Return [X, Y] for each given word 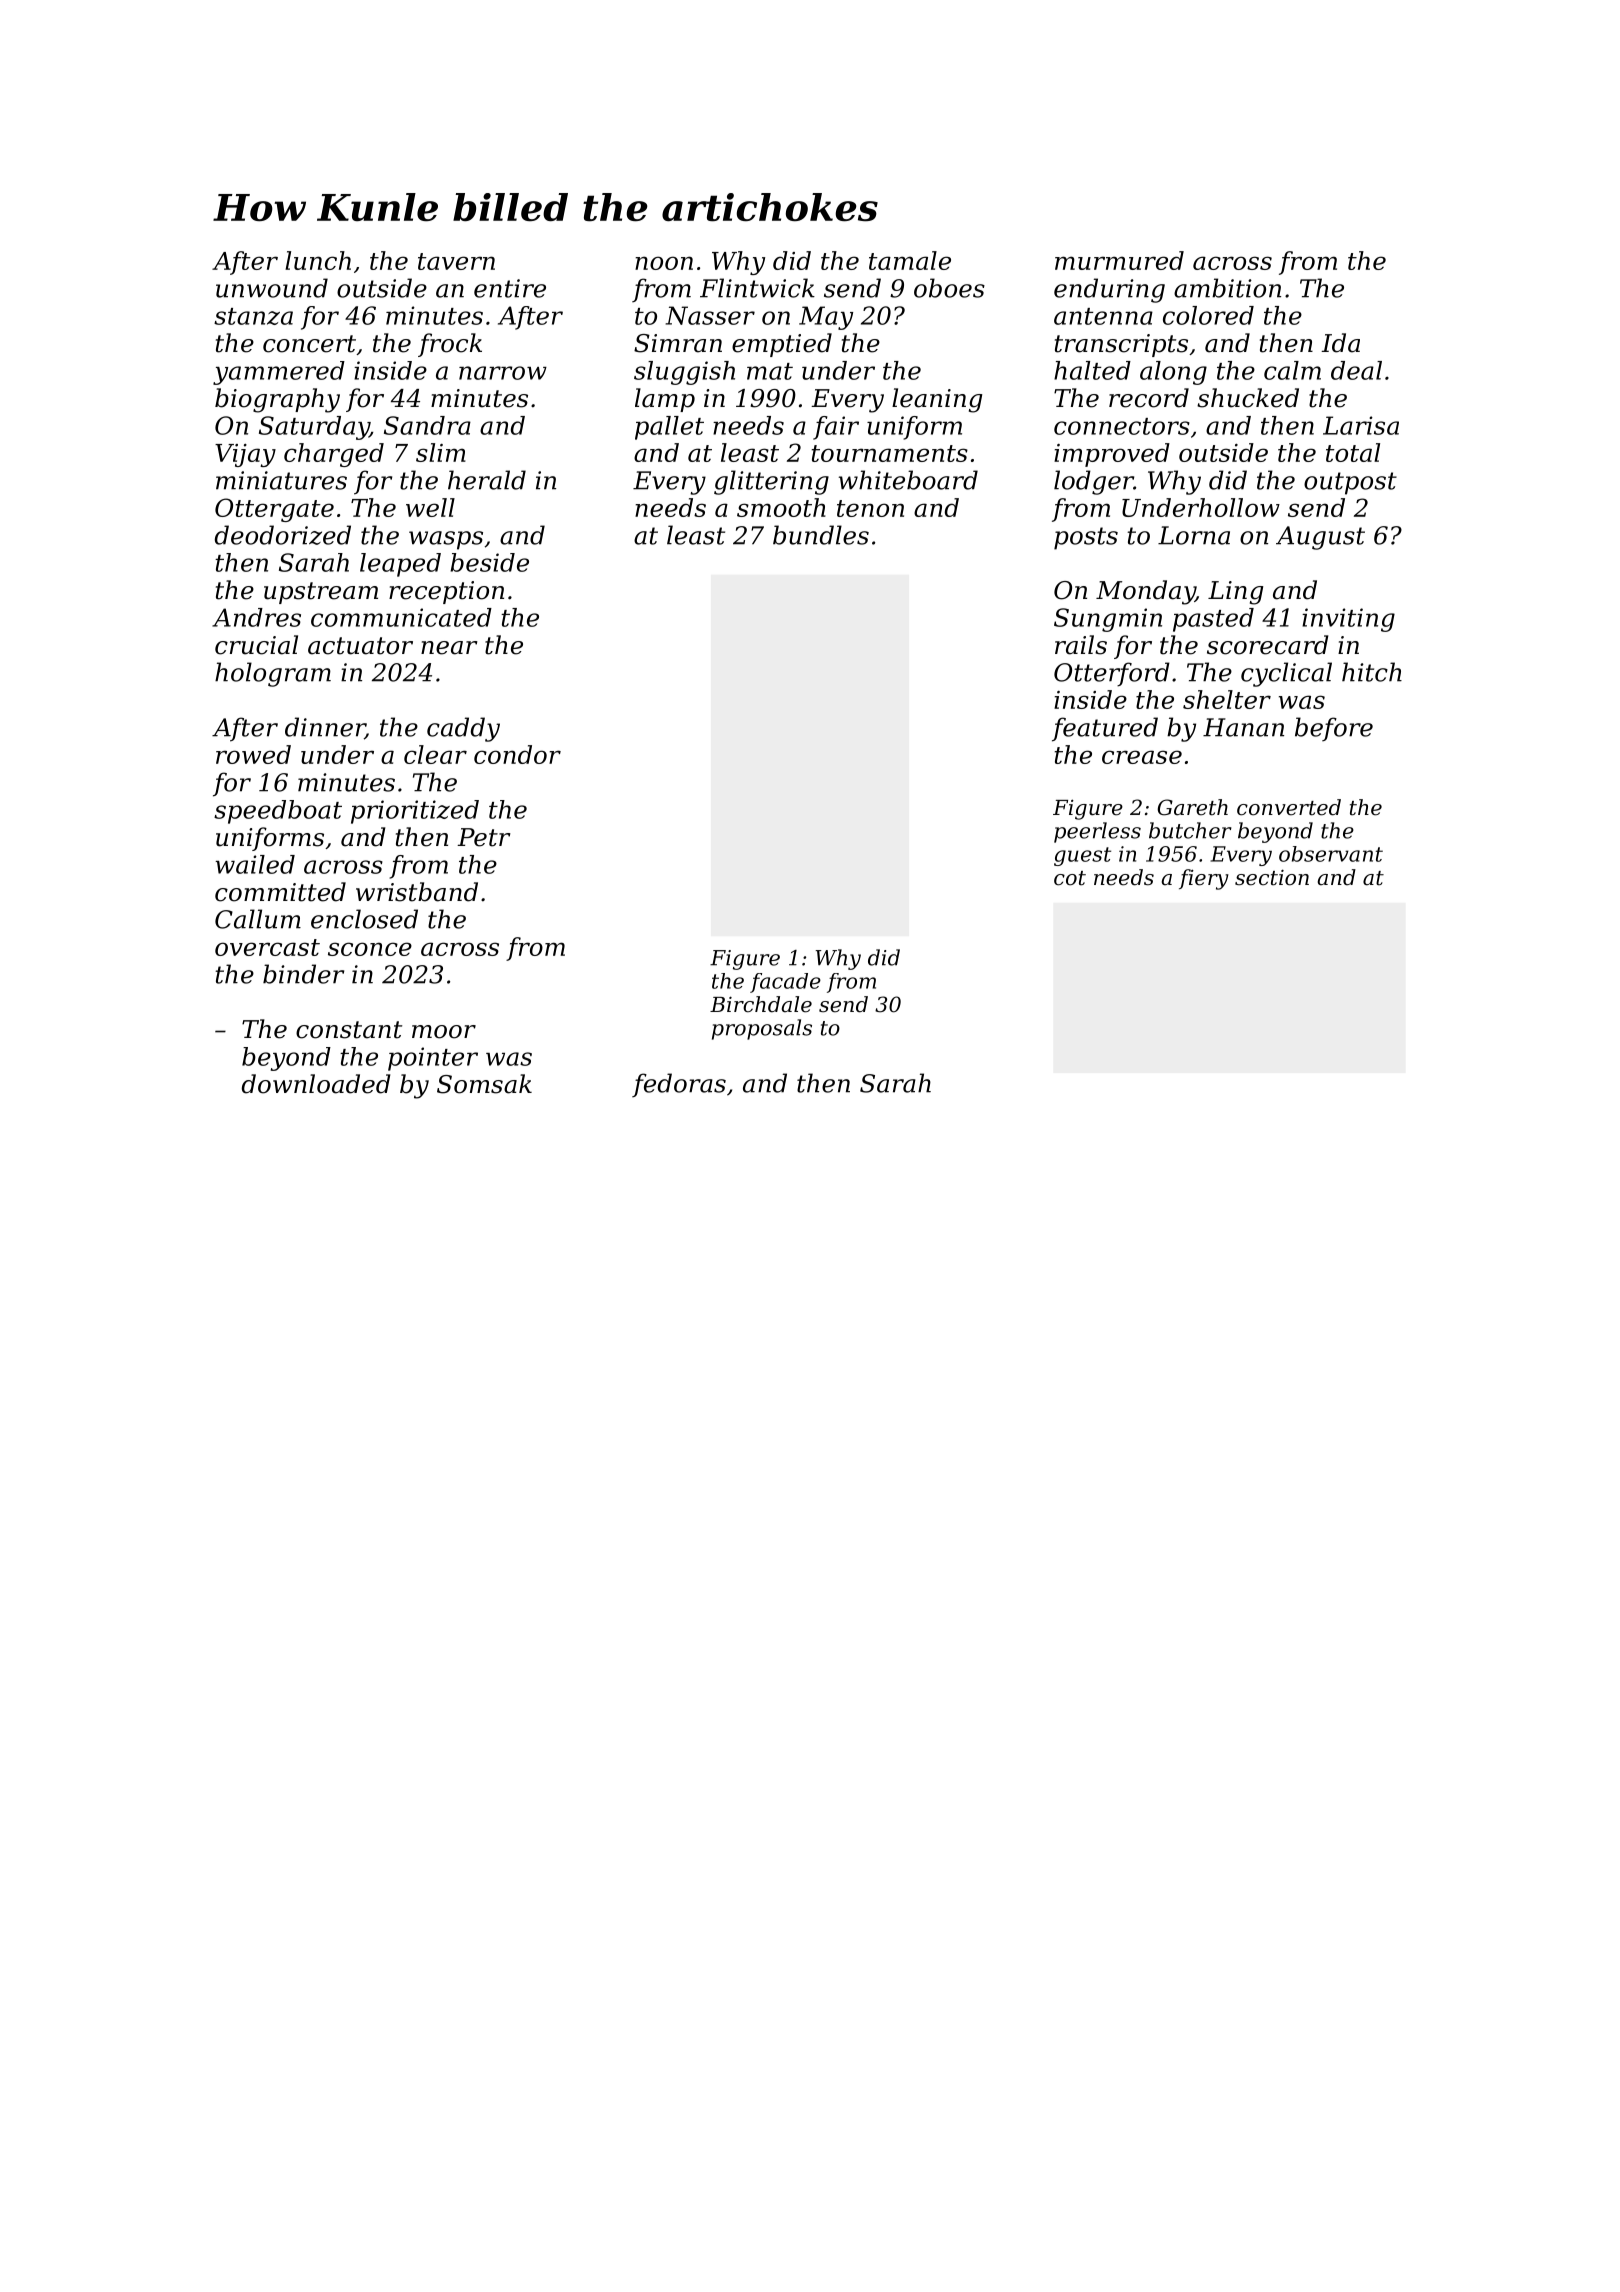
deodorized [283, 535]
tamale [910, 260]
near [449, 648]
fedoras [679, 1085]
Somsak [484, 1084]
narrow [503, 373]
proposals [762, 1029]
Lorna [1194, 535]
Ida [1340, 343]
